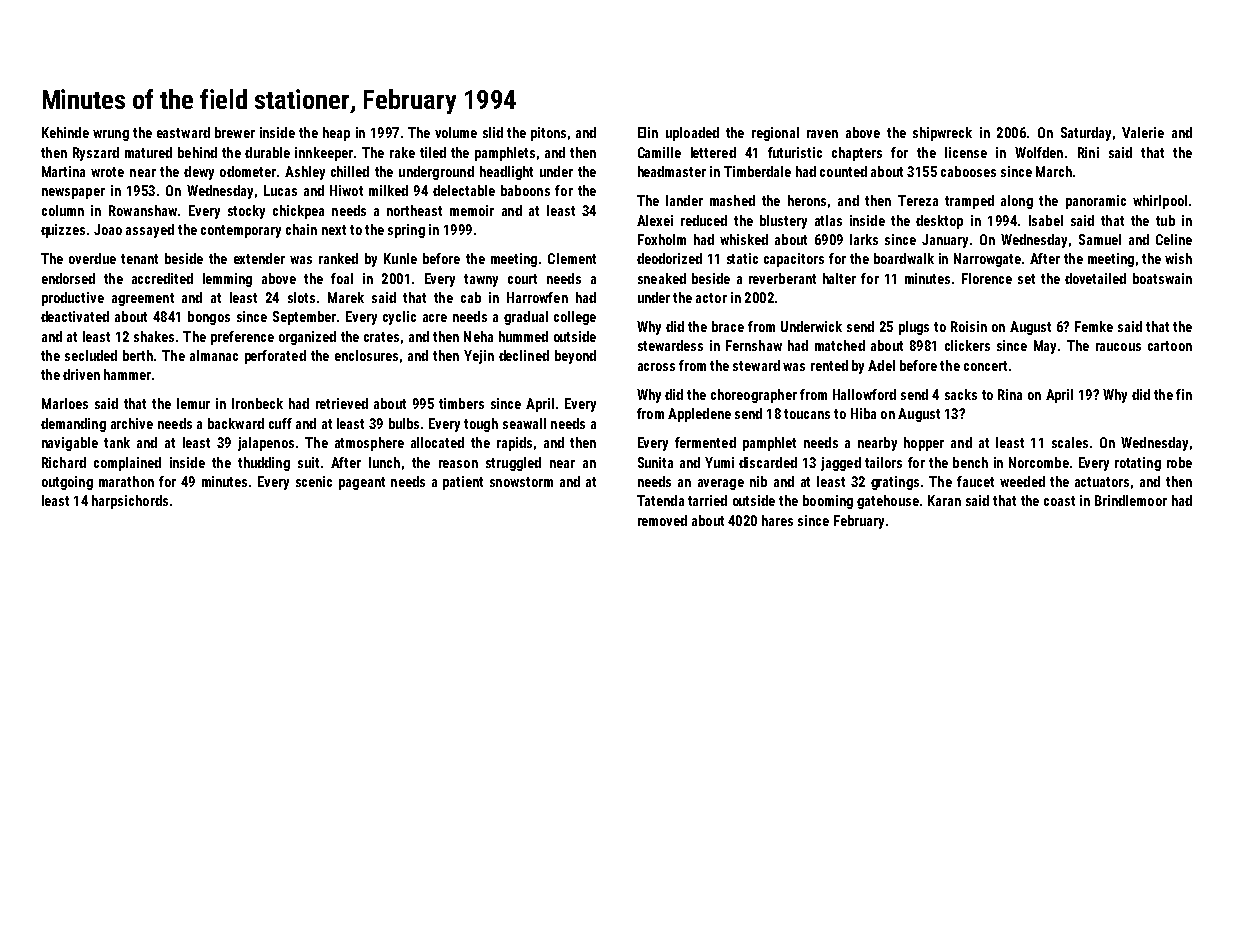 This screenshot has height=952, width=1233. Describe the element at coordinates (662, 520) in the screenshot. I see `removed` at that location.
